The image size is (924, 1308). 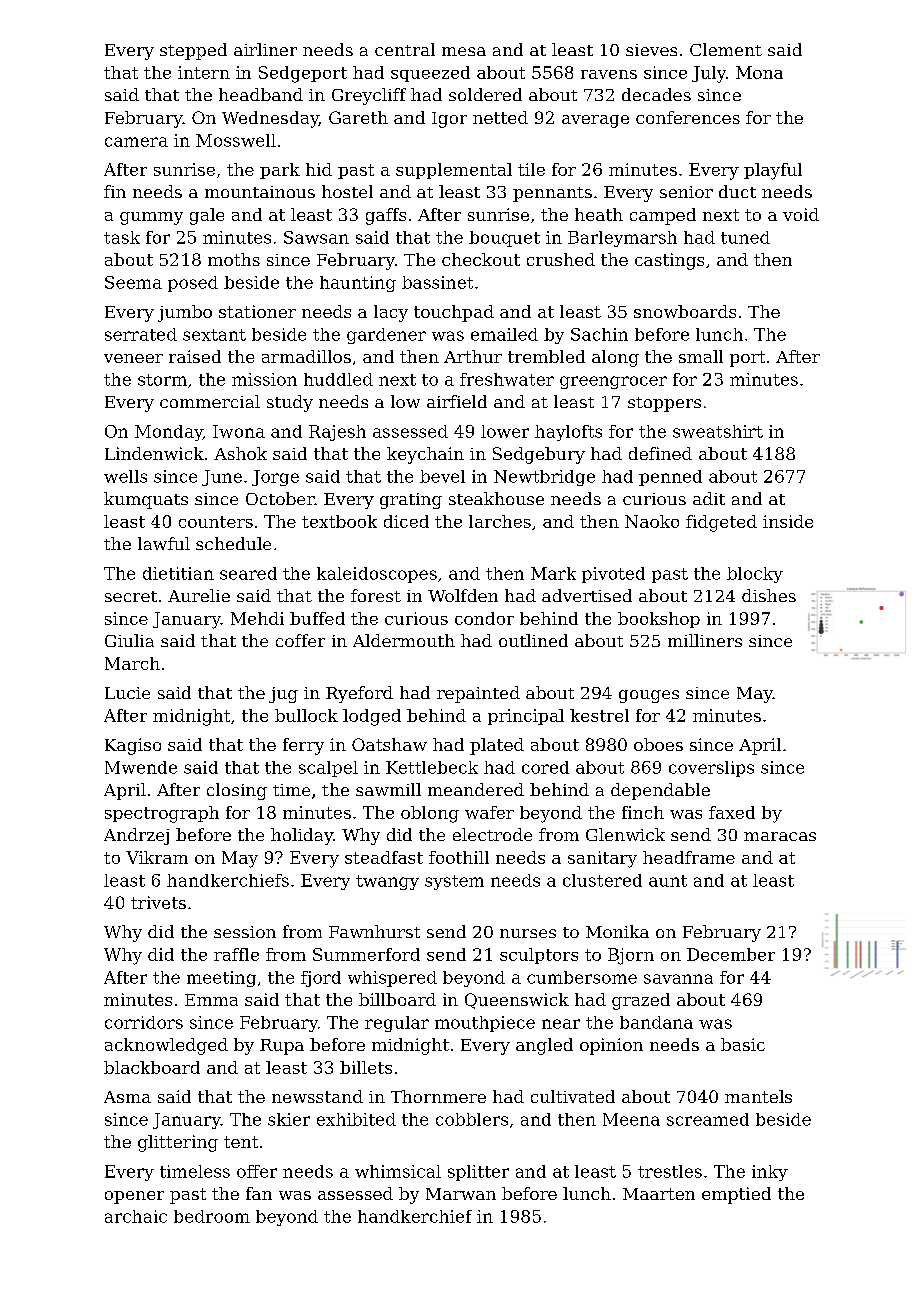 I want to click on opener, so click(x=134, y=1197).
